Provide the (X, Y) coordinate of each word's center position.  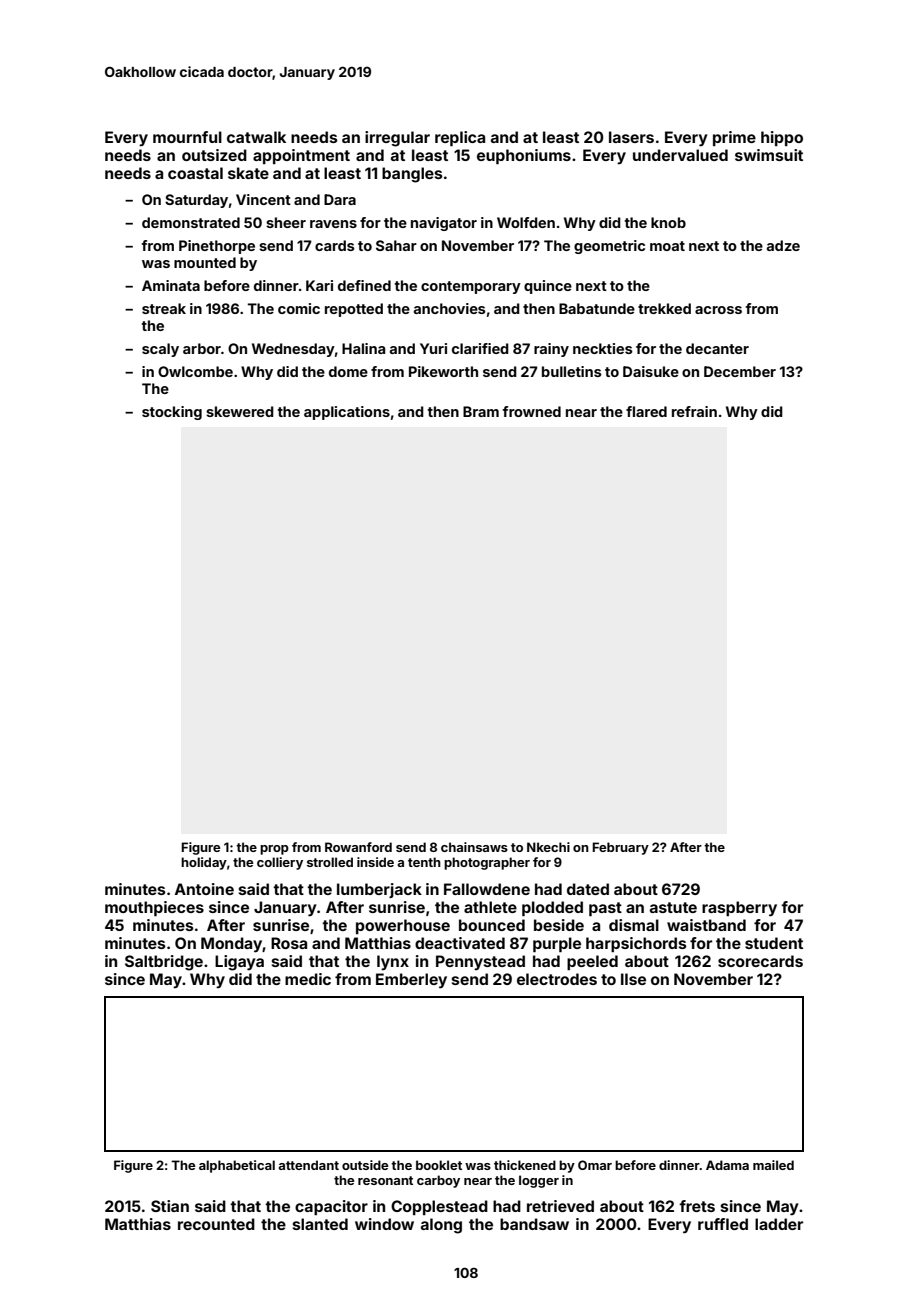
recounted (216, 1224)
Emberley (411, 981)
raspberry (739, 909)
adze (783, 245)
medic (308, 979)
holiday (204, 863)
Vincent (263, 199)
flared (646, 411)
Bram (481, 411)
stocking (172, 413)
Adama (727, 1165)
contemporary (471, 287)
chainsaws (474, 847)
